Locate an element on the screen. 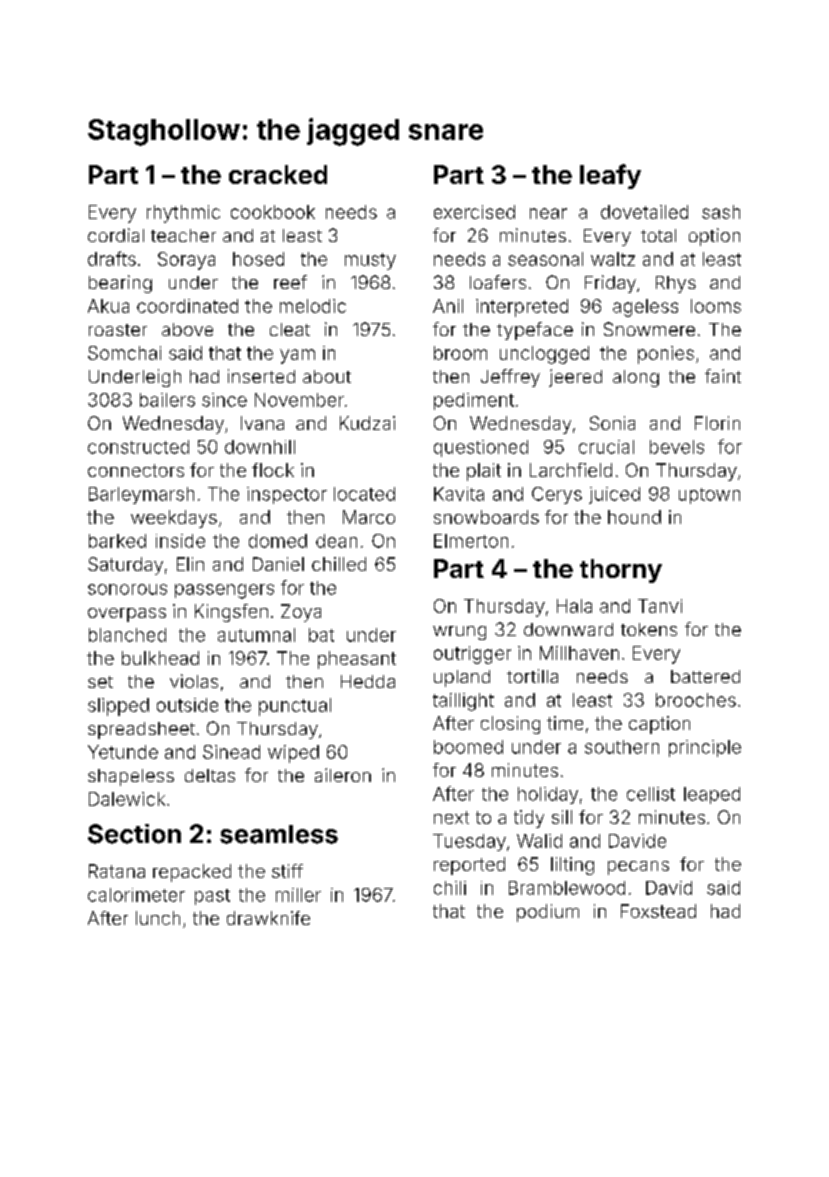 The height and width of the screenshot is (1177, 829). bulkhead is located at coordinates (160, 658).
